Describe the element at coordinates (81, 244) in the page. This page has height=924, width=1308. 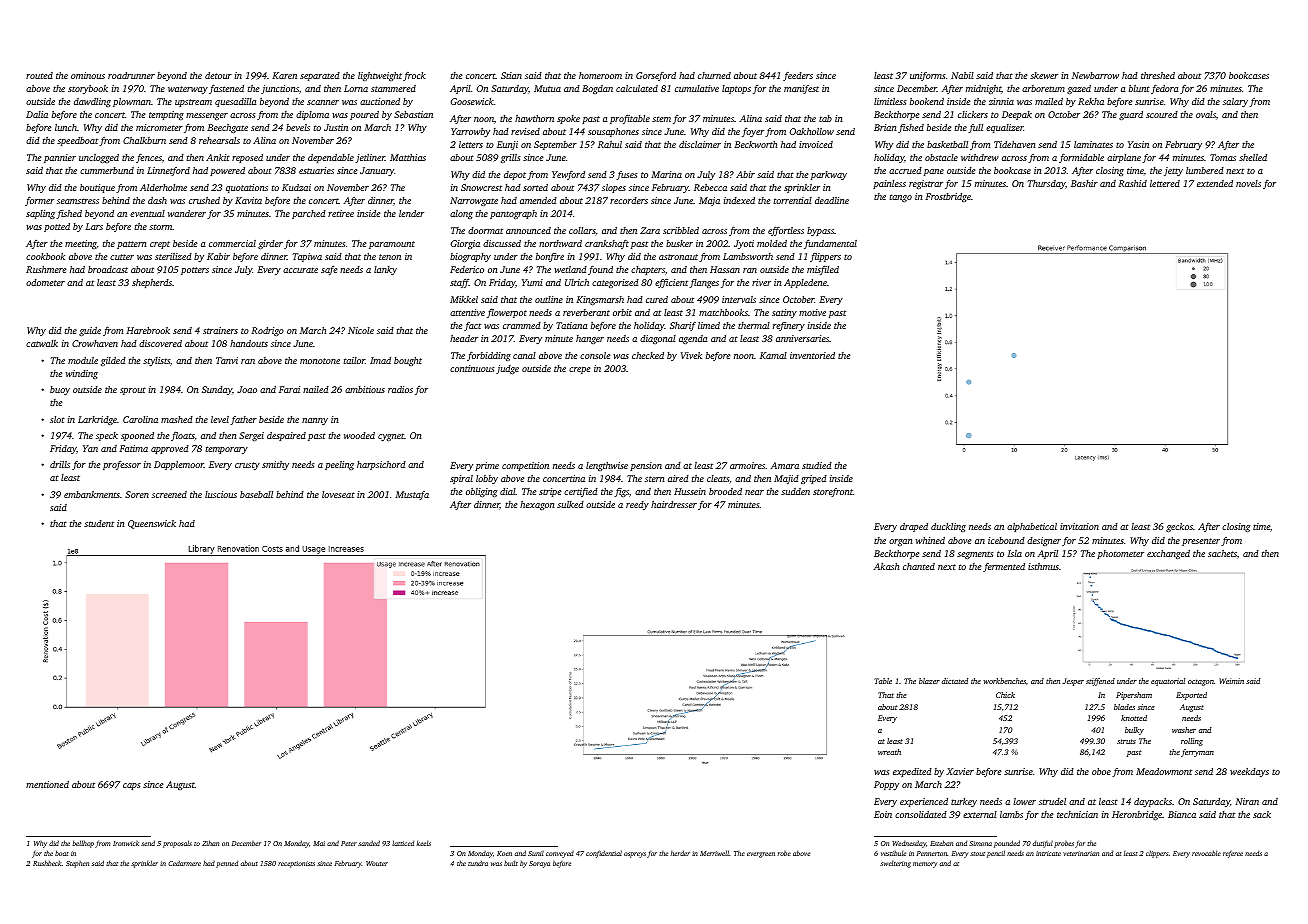
I see `meeting` at that location.
